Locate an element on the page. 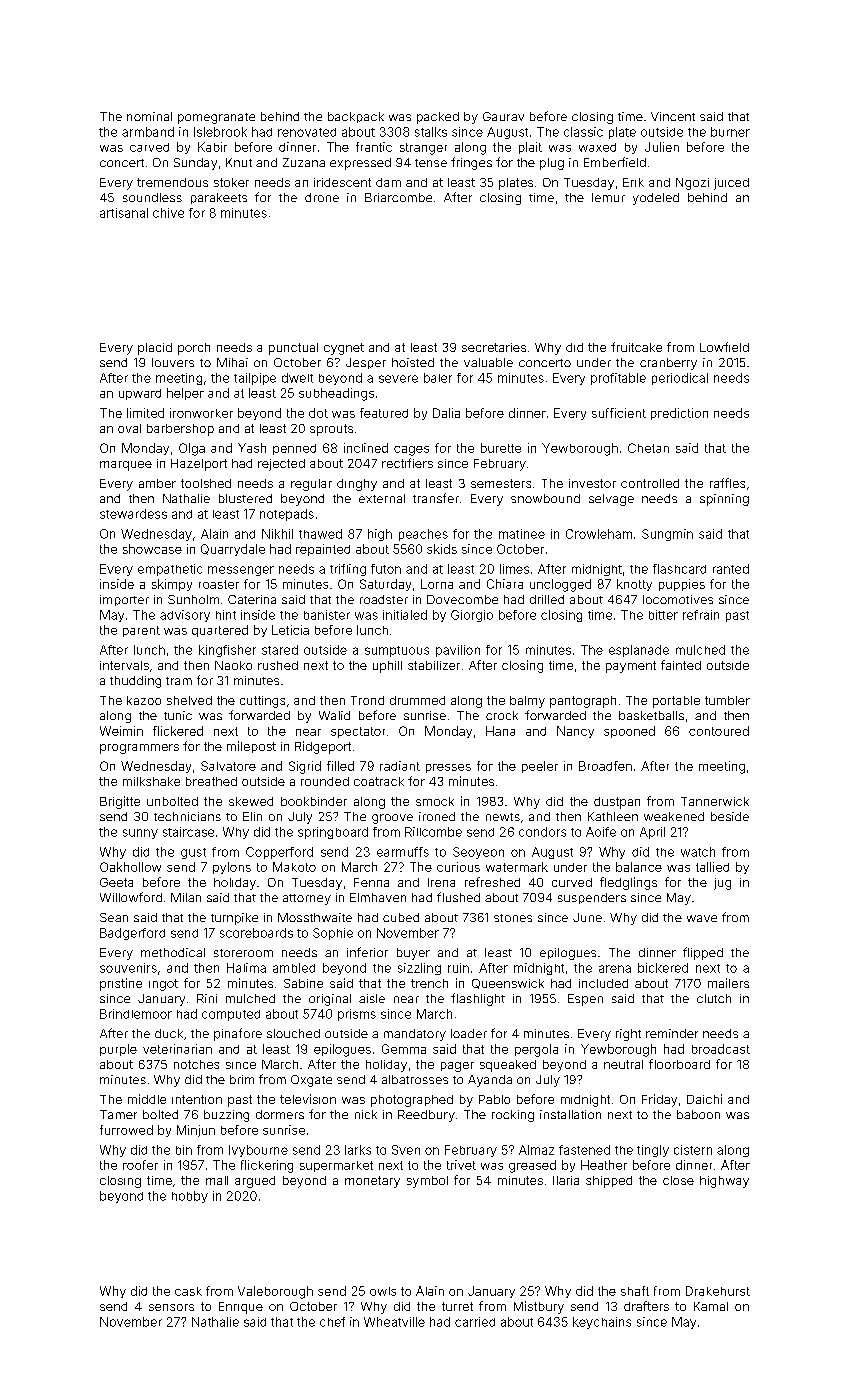 The image size is (849, 1400). Erik is located at coordinates (633, 182).
